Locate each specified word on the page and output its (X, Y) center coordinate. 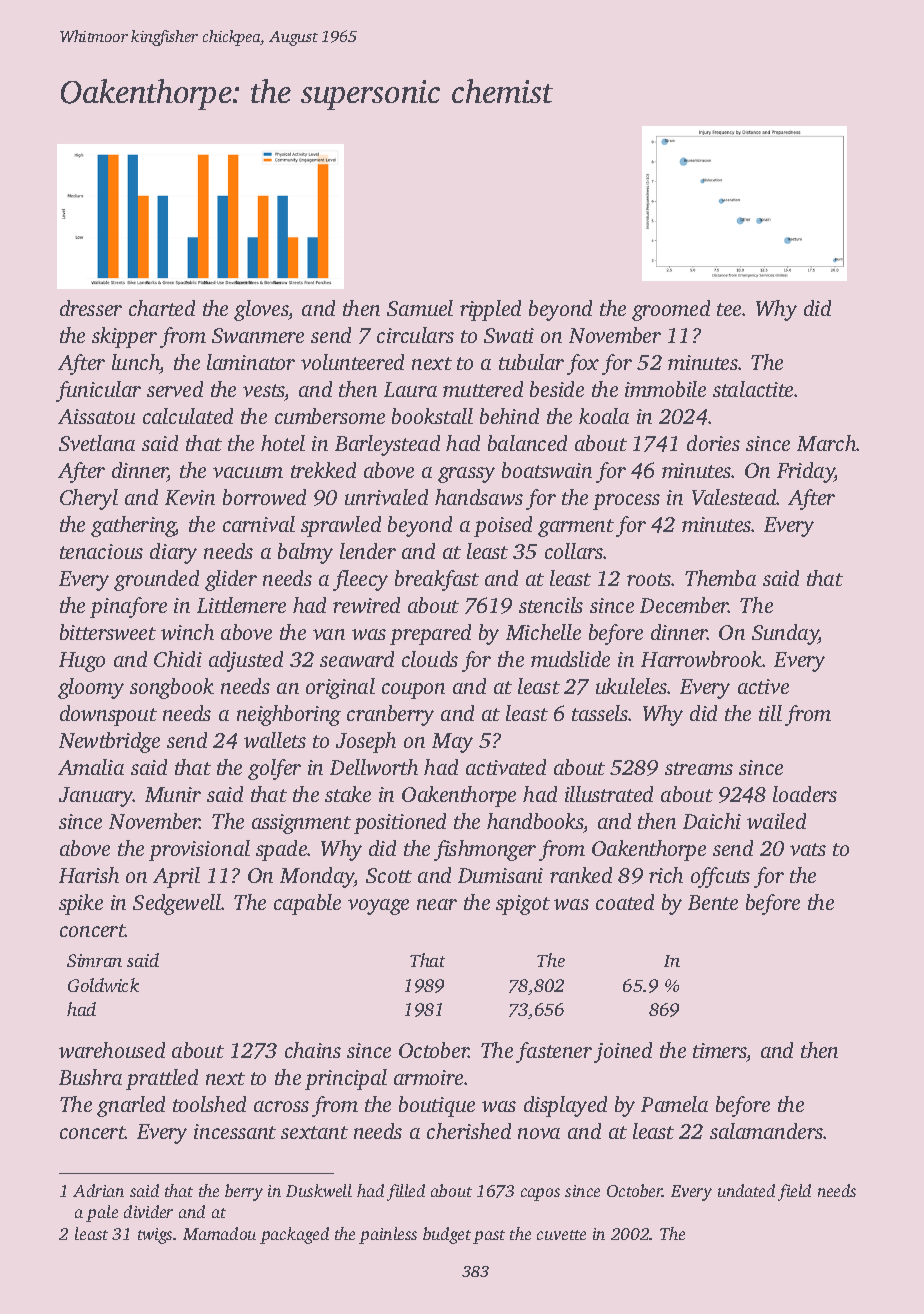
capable (307, 904)
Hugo (82, 662)
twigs (155, 1236)
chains (313, 1050)
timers (720, 1052)
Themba (720, 578)
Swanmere (258, 335)
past (489, 1237)
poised (503, 526)
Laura (410, 389)
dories (713, 443)
